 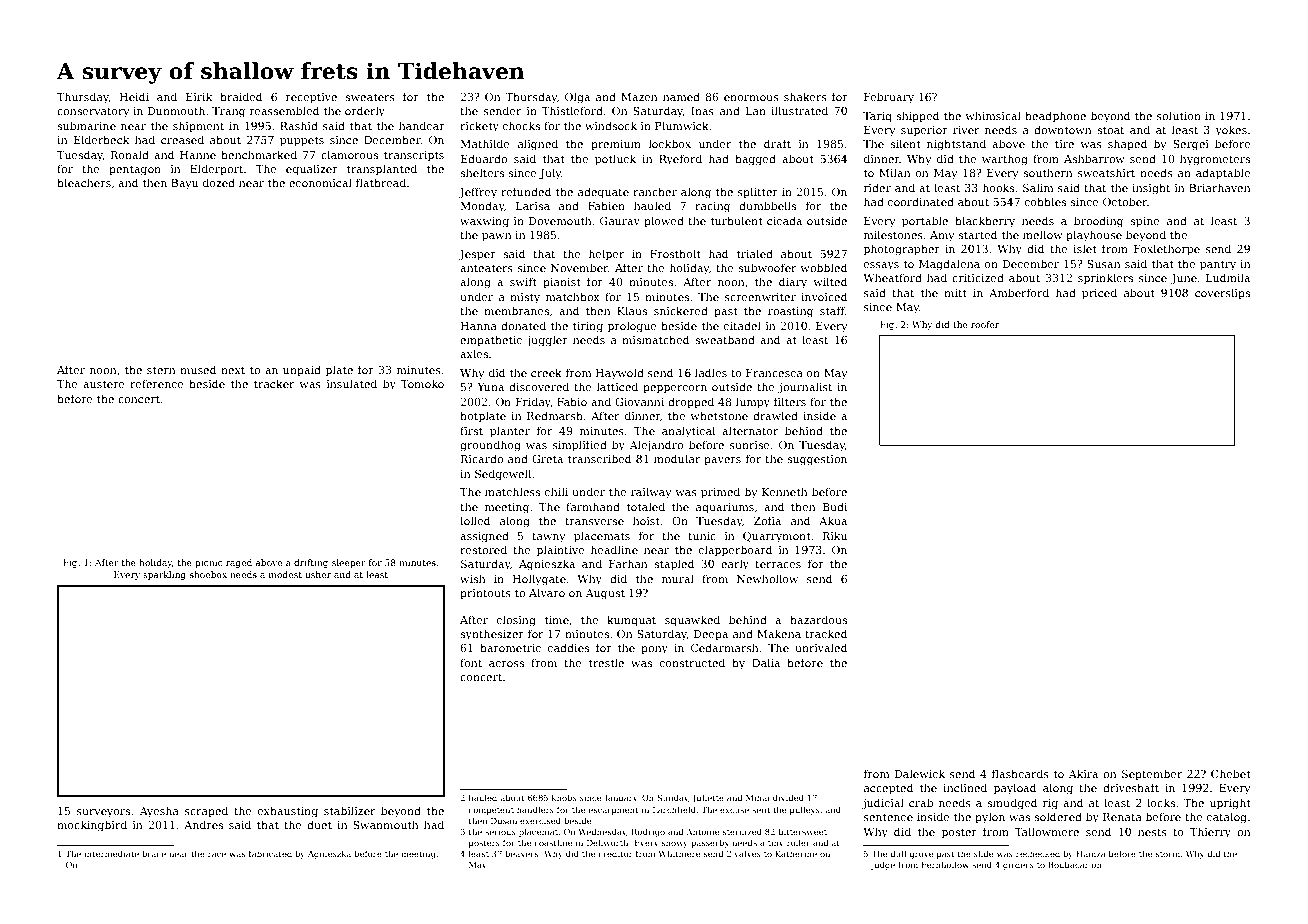 What do you see at coordinates (198, 369) in the image?
I see `mused` at bounding box center [198, 369].
